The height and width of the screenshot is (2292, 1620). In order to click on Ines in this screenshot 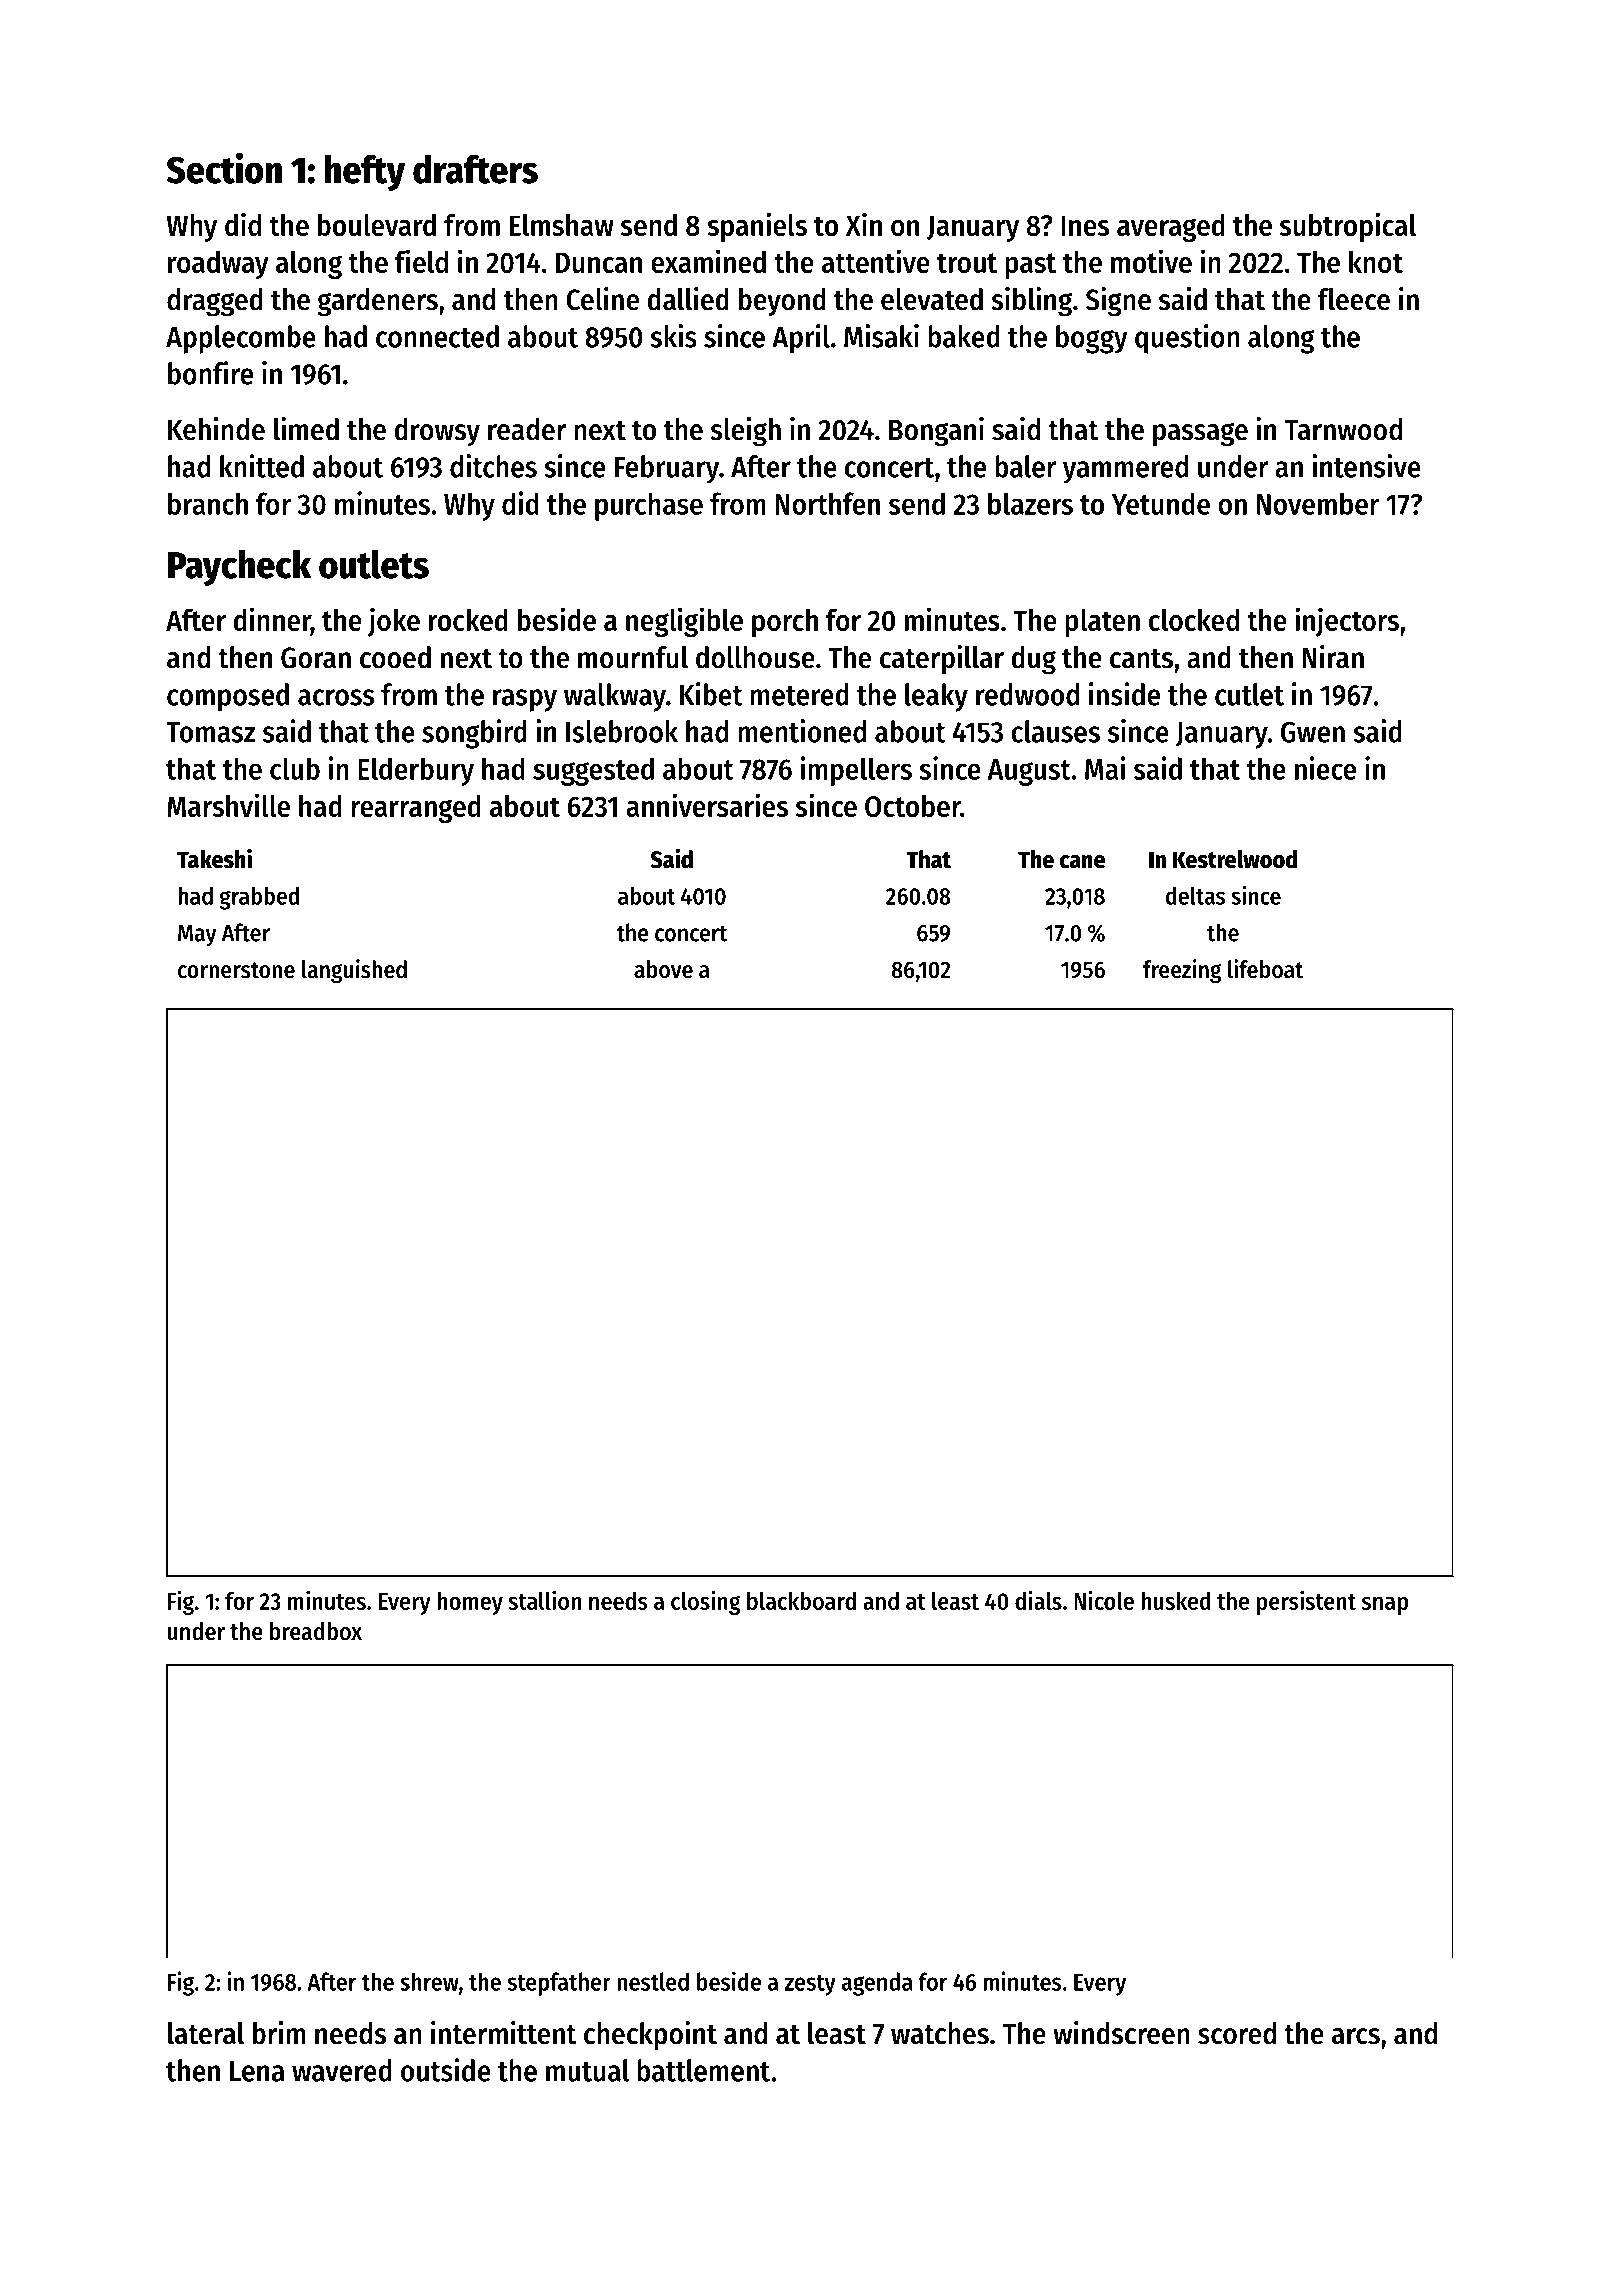, I will do `click(1085, 225)`.
